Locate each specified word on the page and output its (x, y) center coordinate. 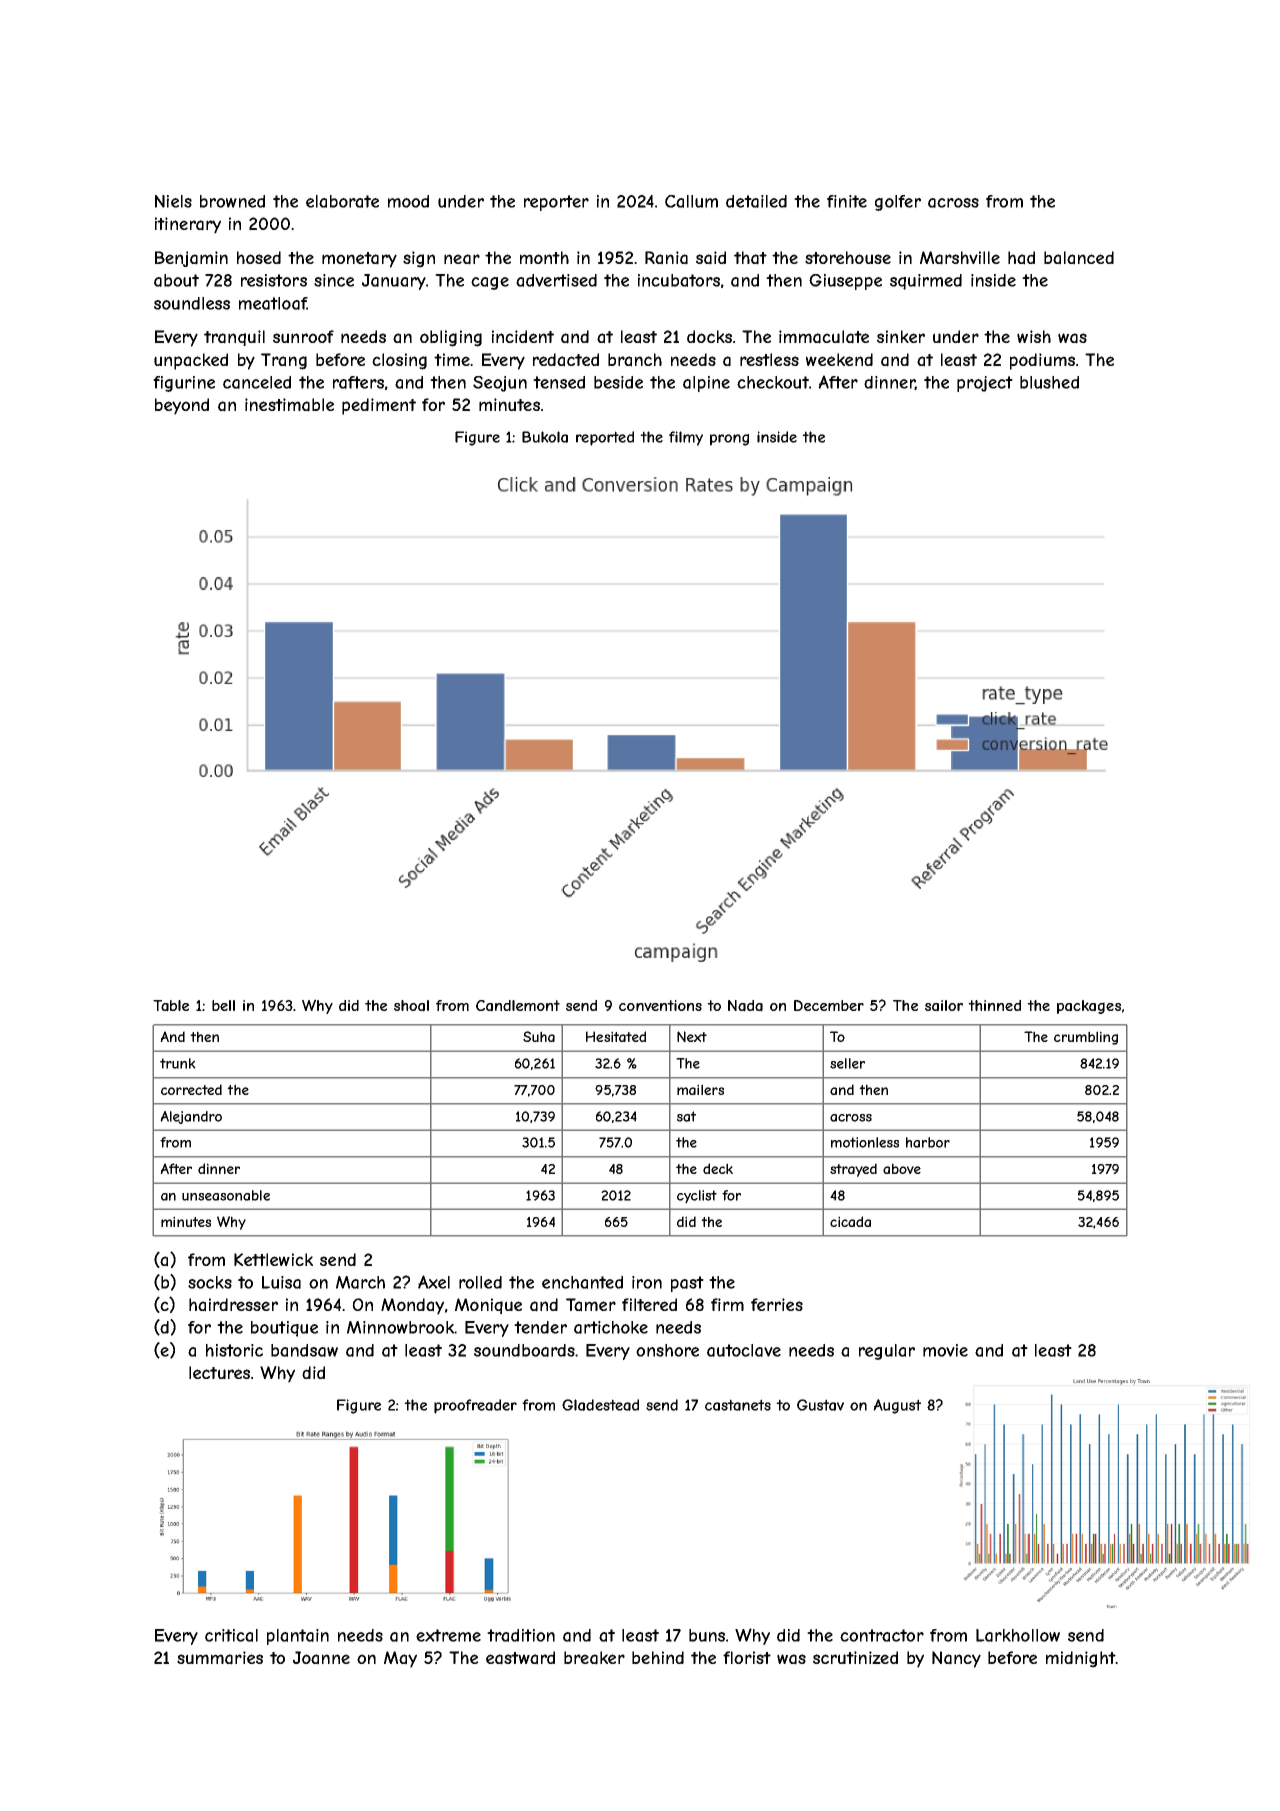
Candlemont (518, 1006)
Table (171, 1006)
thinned (994, 1005)
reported (605, 438)
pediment (379, 406)
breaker (594, 1658)
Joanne (321, 1658)
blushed (1049, 382)
